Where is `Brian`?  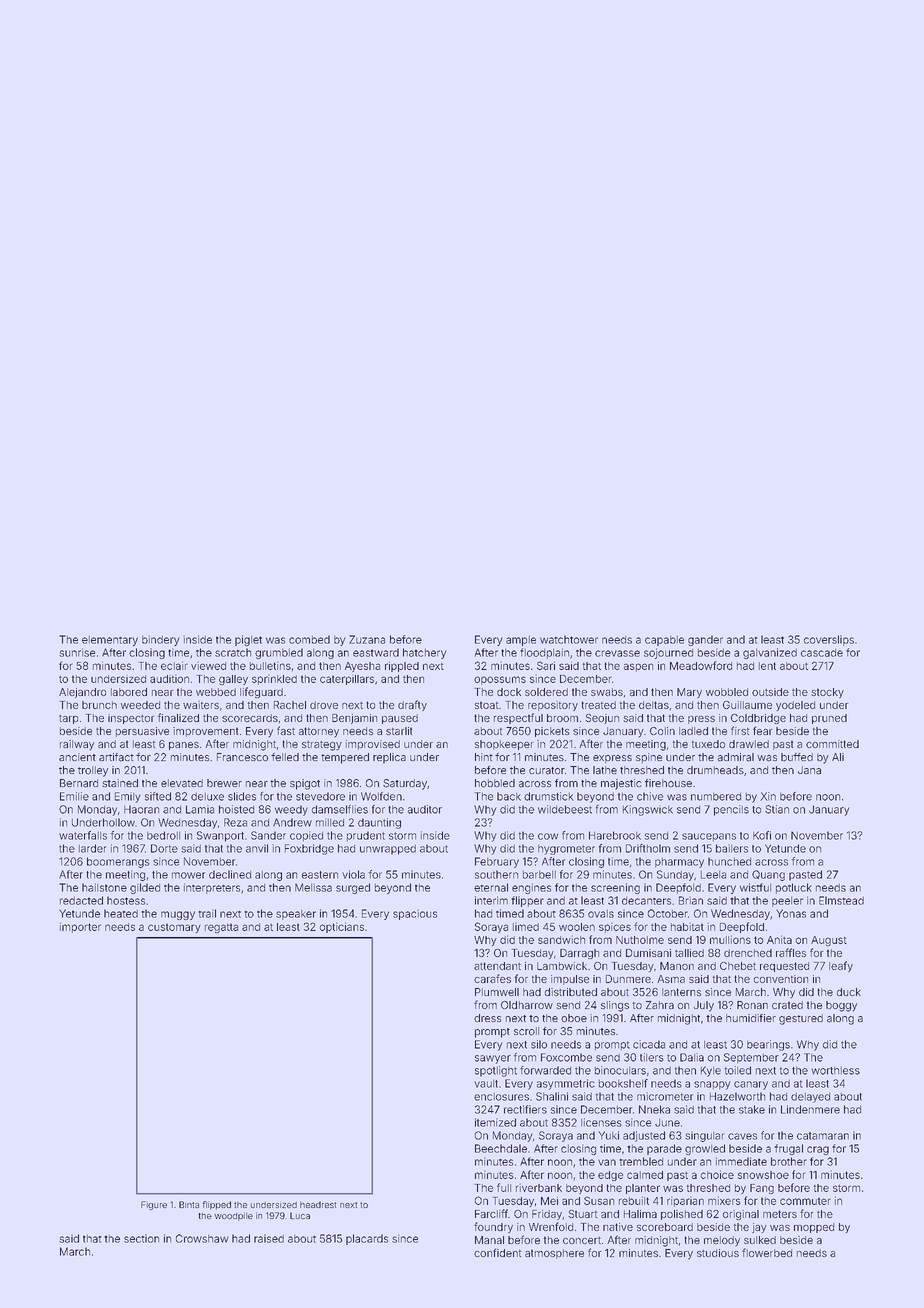
Brian is located at coordinates (691, 900).
